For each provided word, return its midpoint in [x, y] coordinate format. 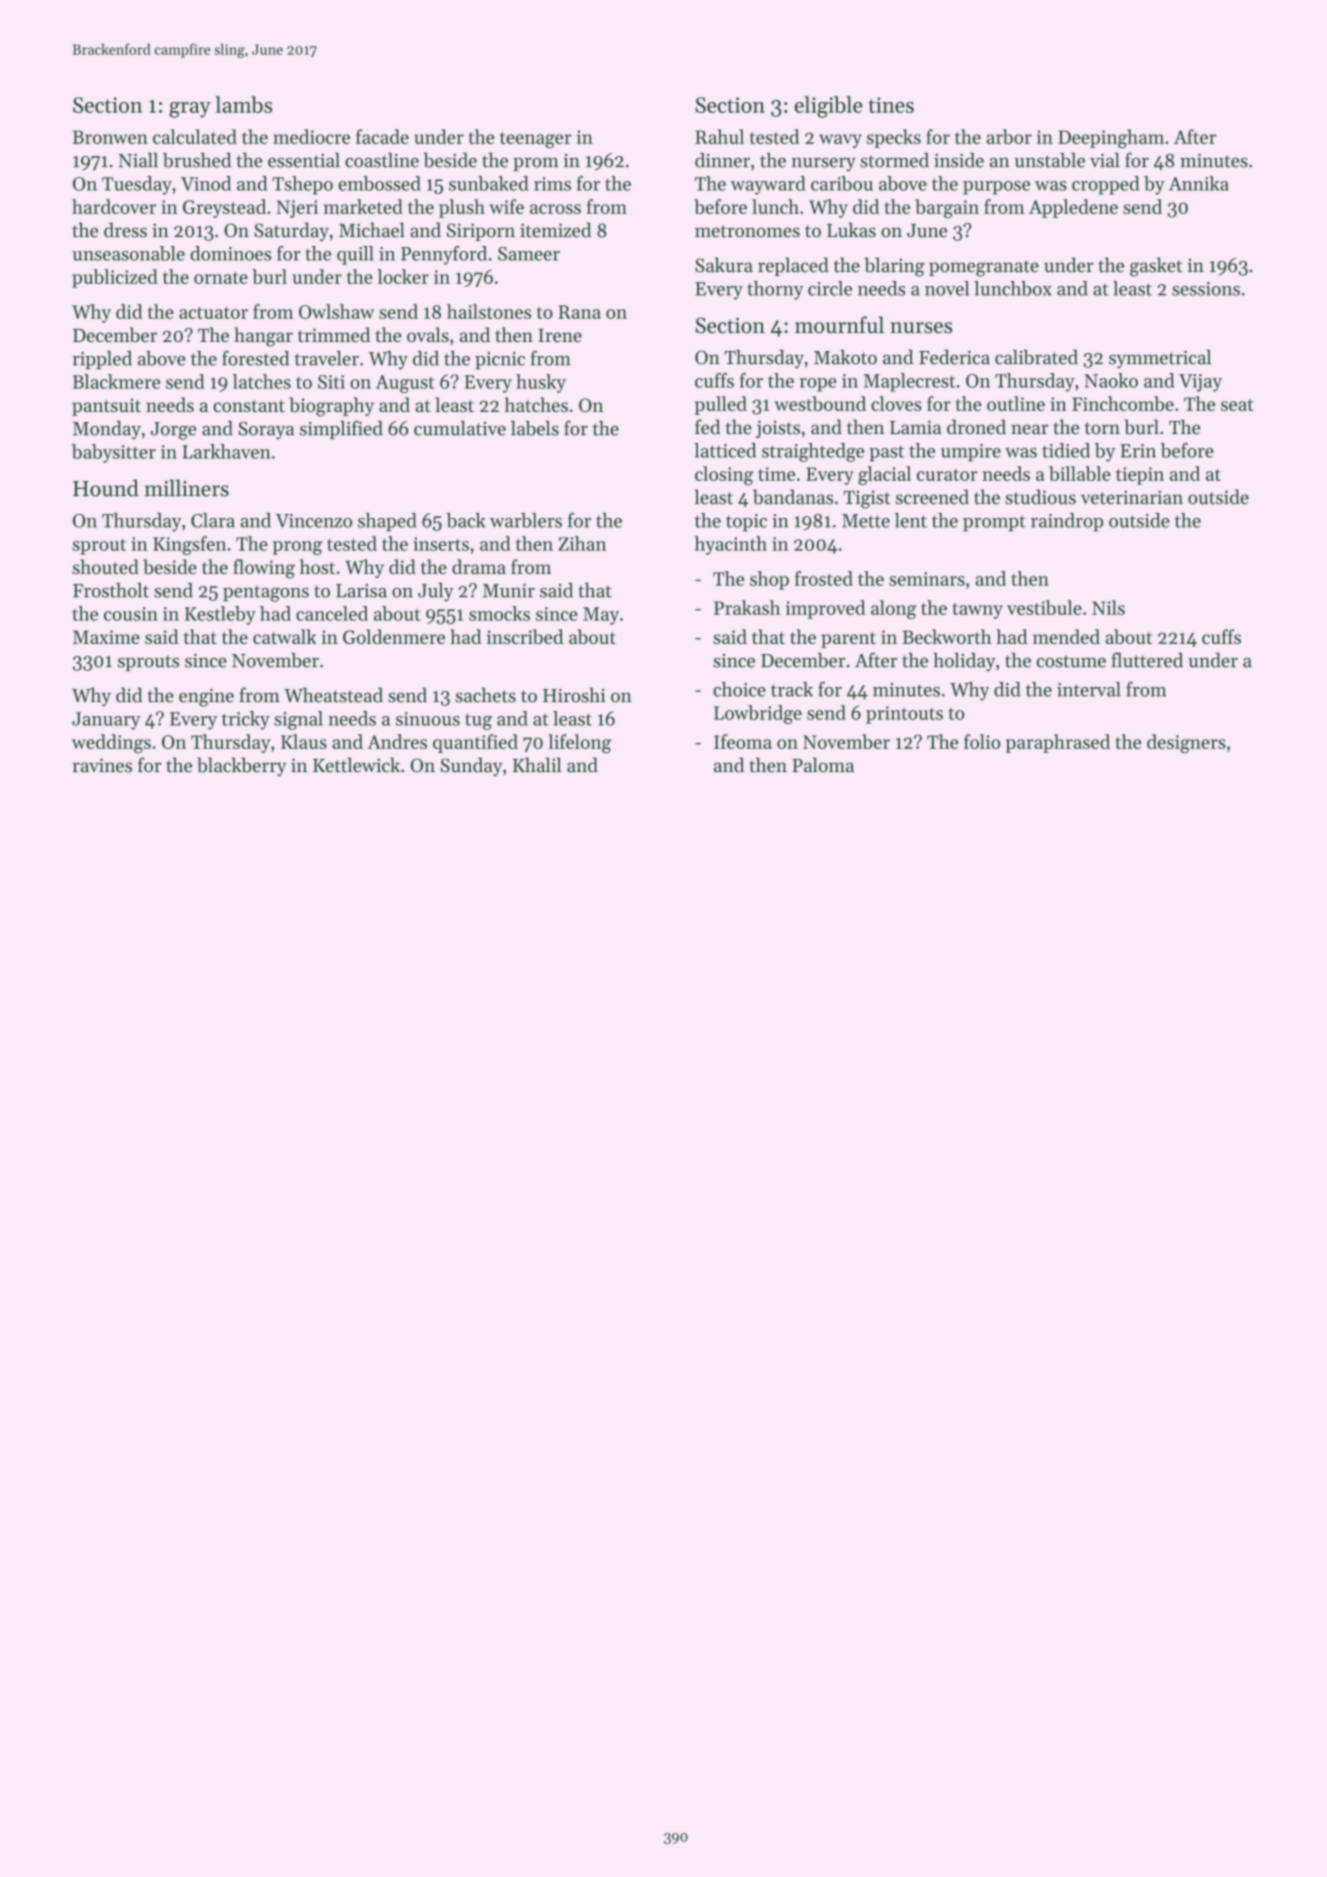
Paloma [823, 765]
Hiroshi [574, 695]
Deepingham [1111, 139]
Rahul [719, 136]
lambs [243, 104]
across [555, 209]
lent [911, 520]
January [106, 721]
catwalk [285, 636]
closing [724, 475]
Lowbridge [758, 714]
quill [355, 255]
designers [1186, 743]
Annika [1199, 183]
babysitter [114, 453]
